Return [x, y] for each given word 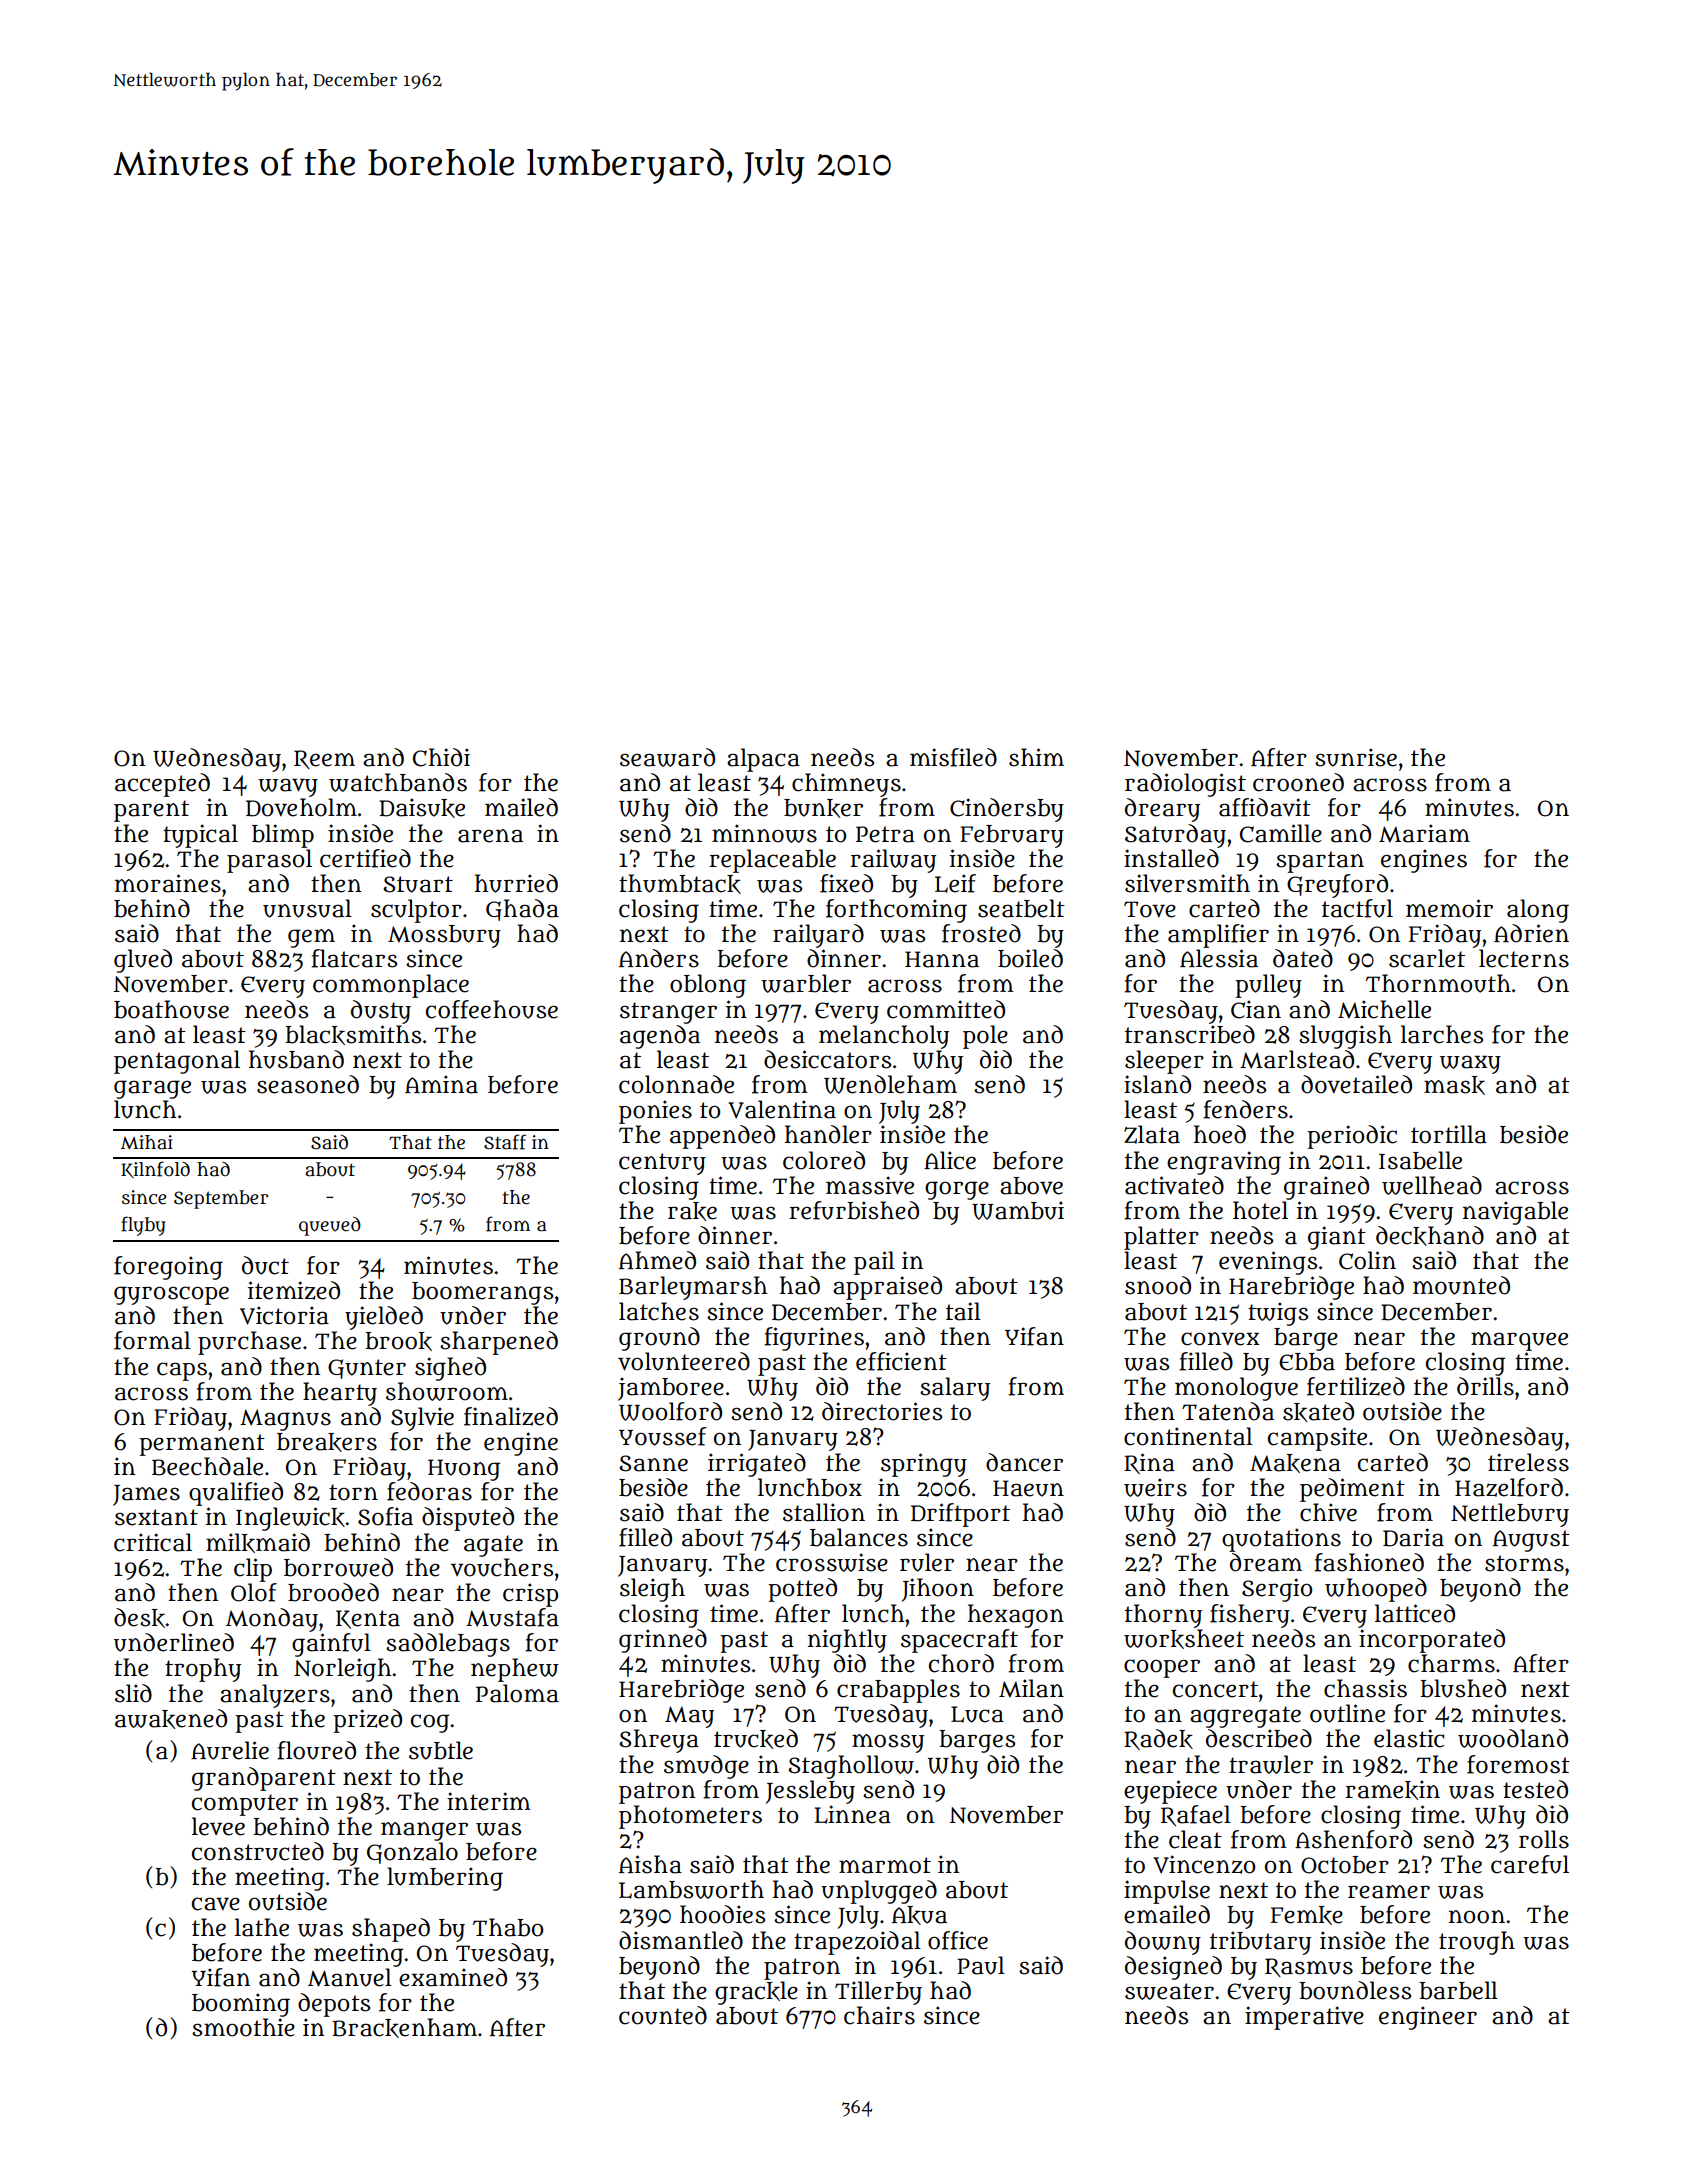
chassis [1365, 1688]
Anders [659, 958]
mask [1454, 1085]
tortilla [1449, 1134]
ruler [927, 1562]
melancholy [884, 1037]
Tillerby [878, 1993]
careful [1530, 1864]
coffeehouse [492, 1009]
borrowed [338, 1567]
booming [241, 2005]
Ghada [522, 910]
